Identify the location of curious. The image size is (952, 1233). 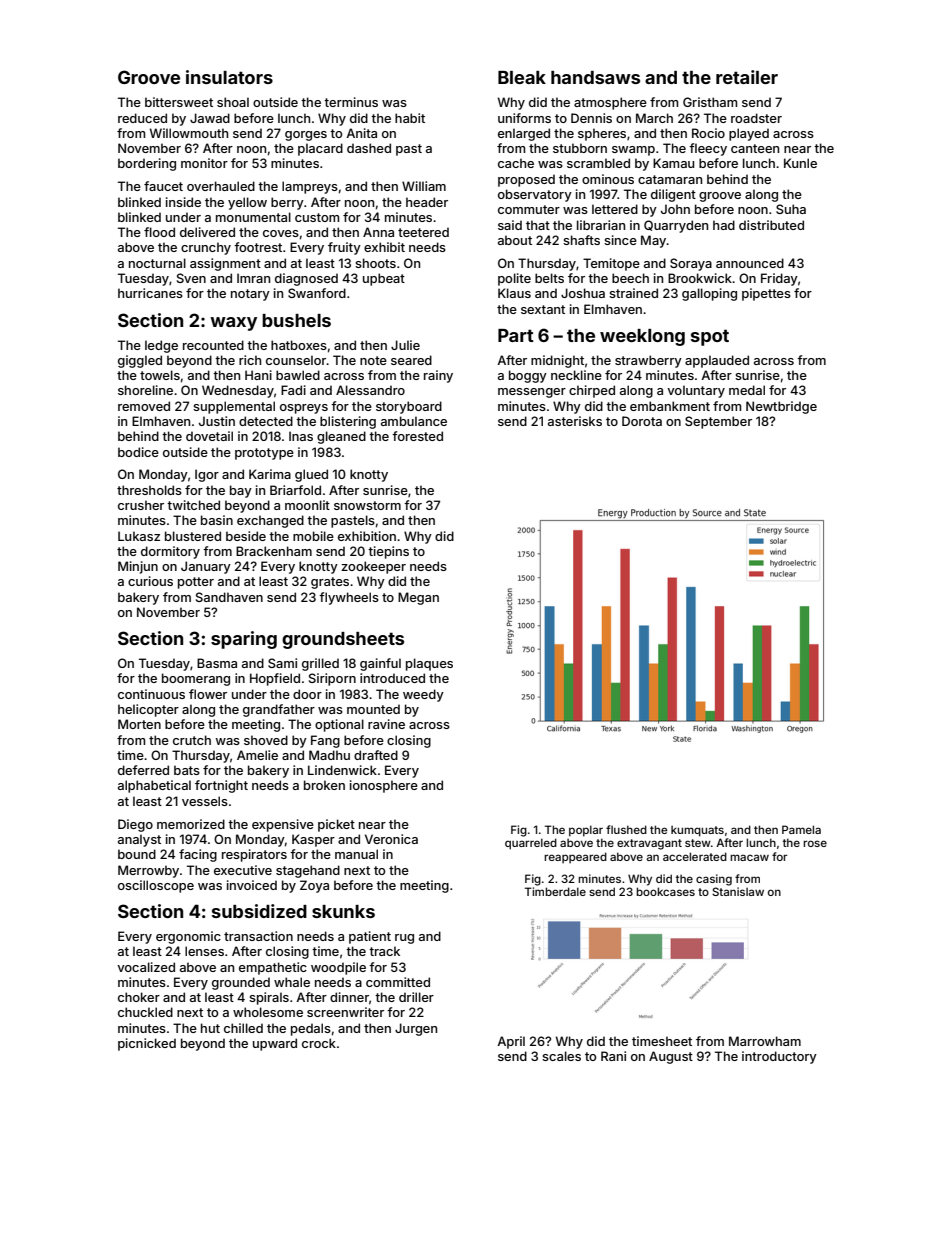
(150, 581).
